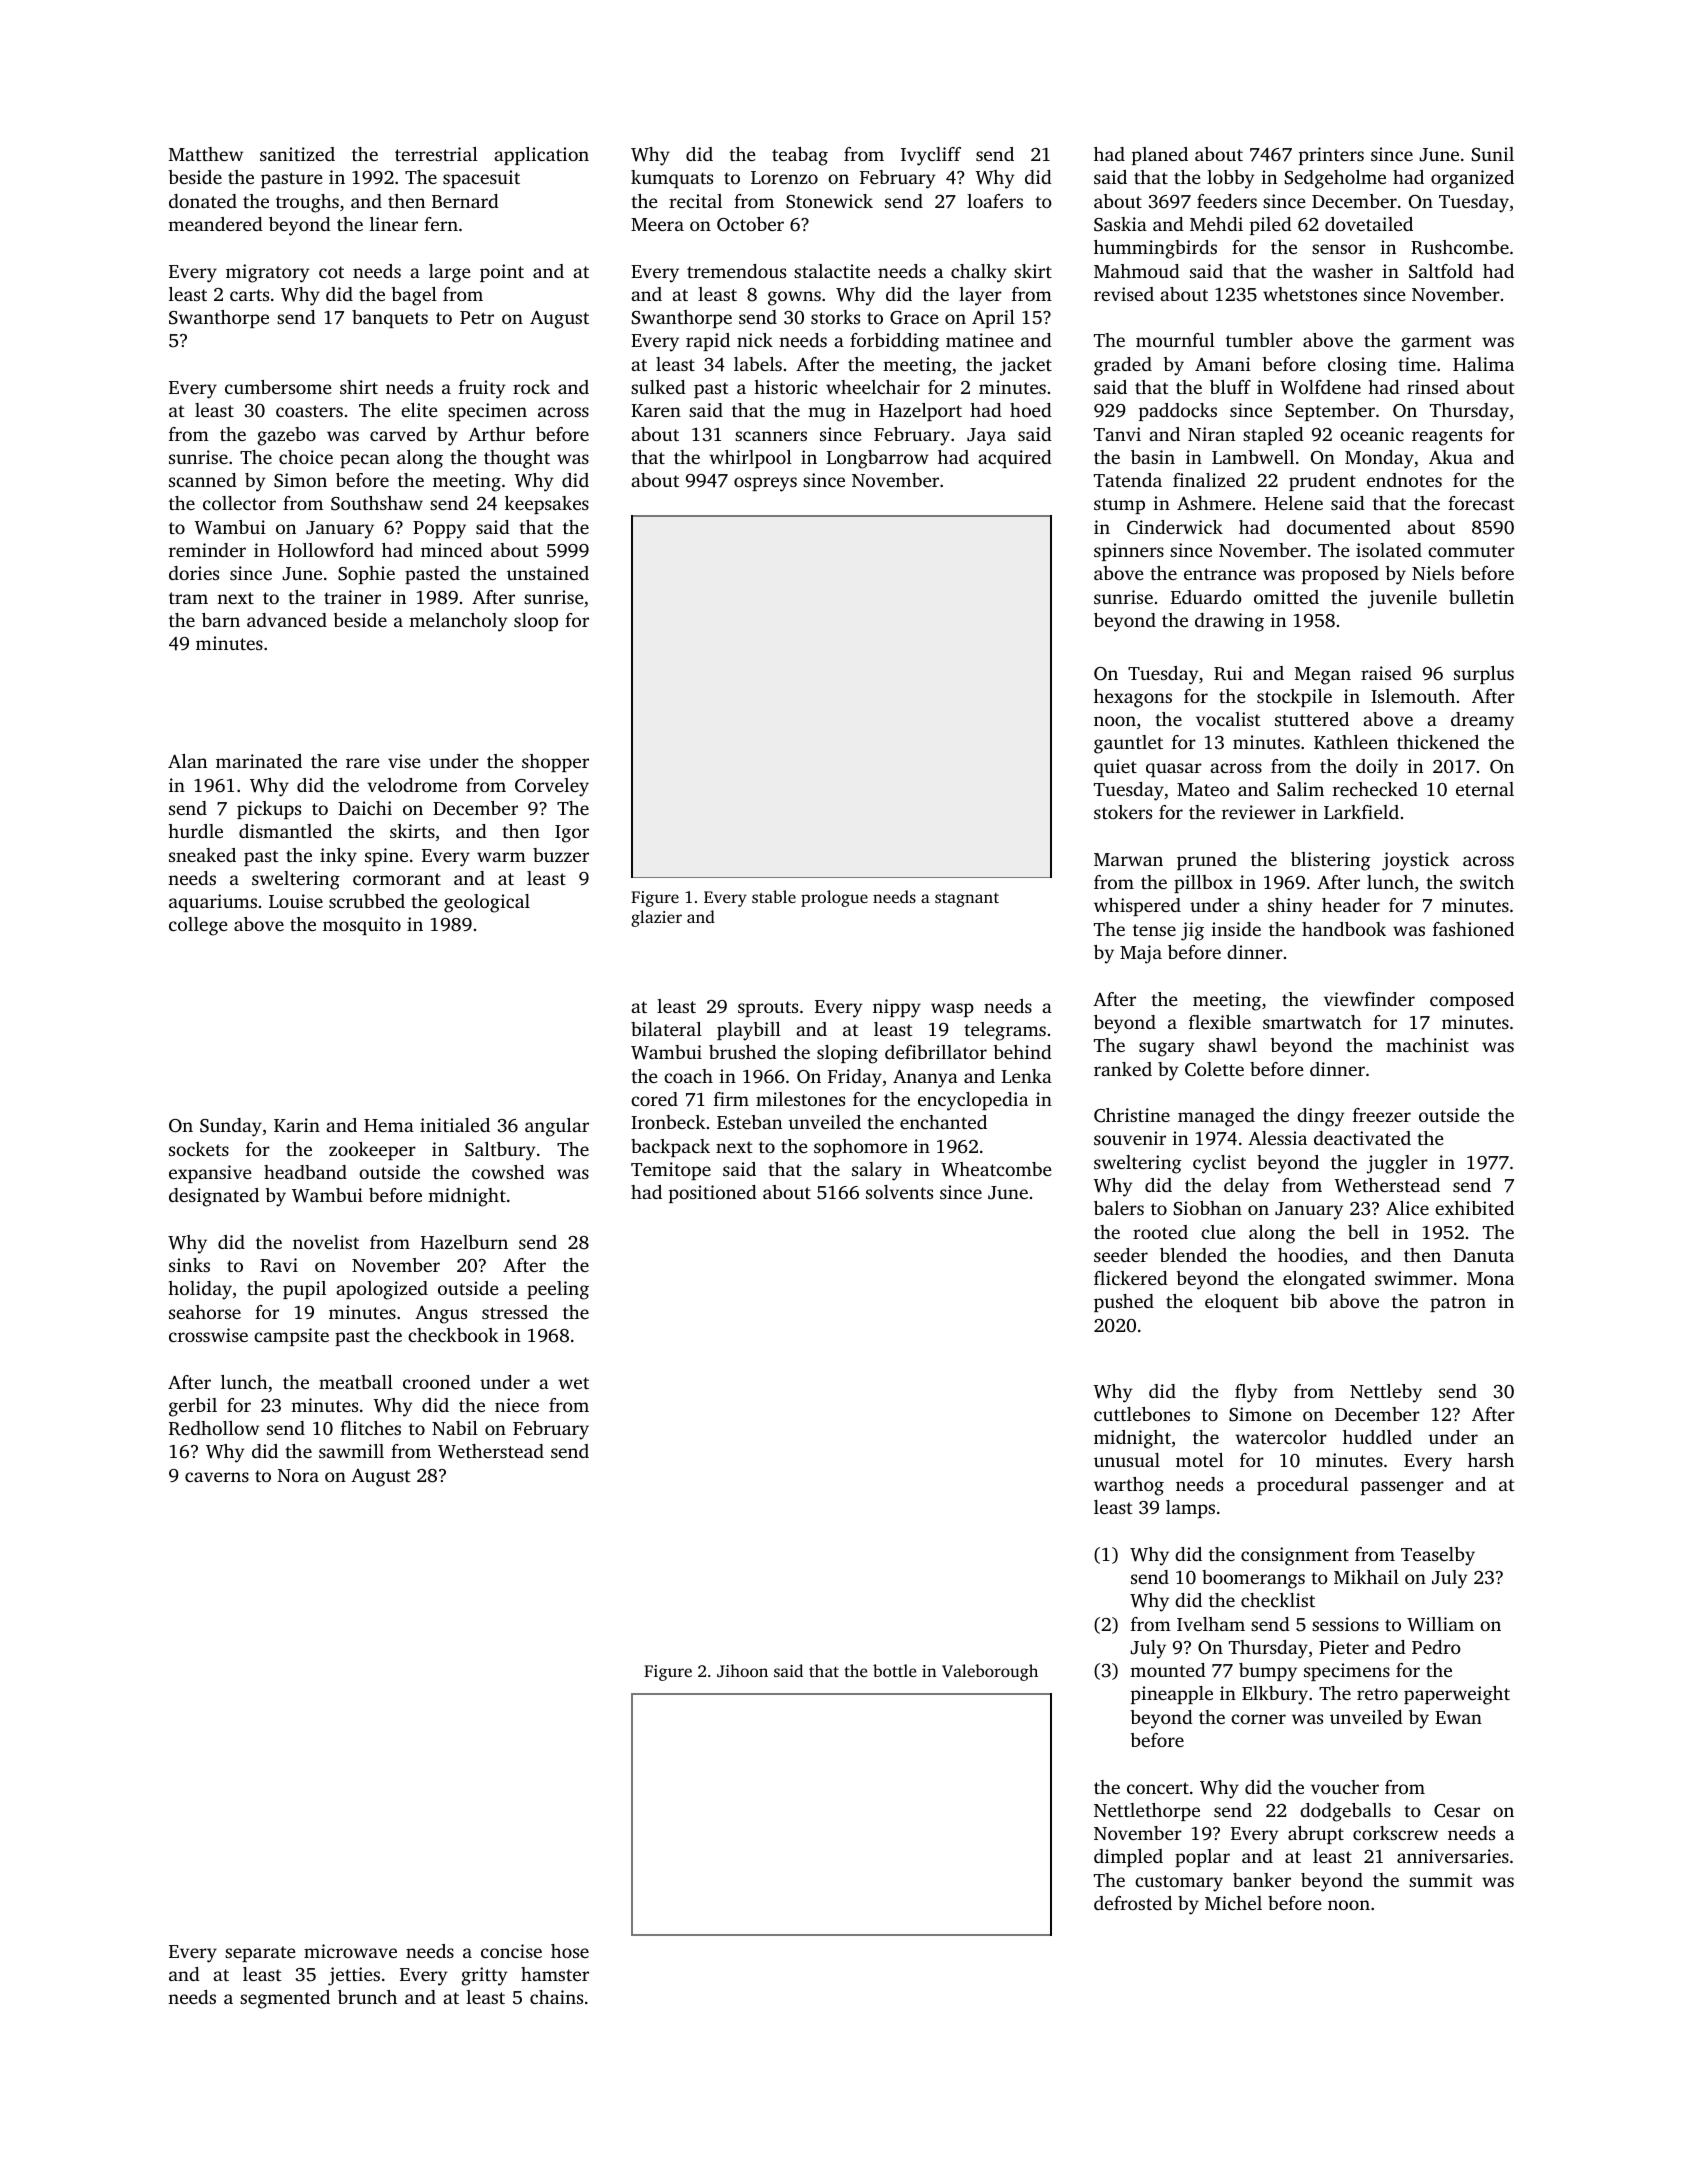 This image has width=1683, height=2178. I want to click on Mateo, so click(1203, 789).
